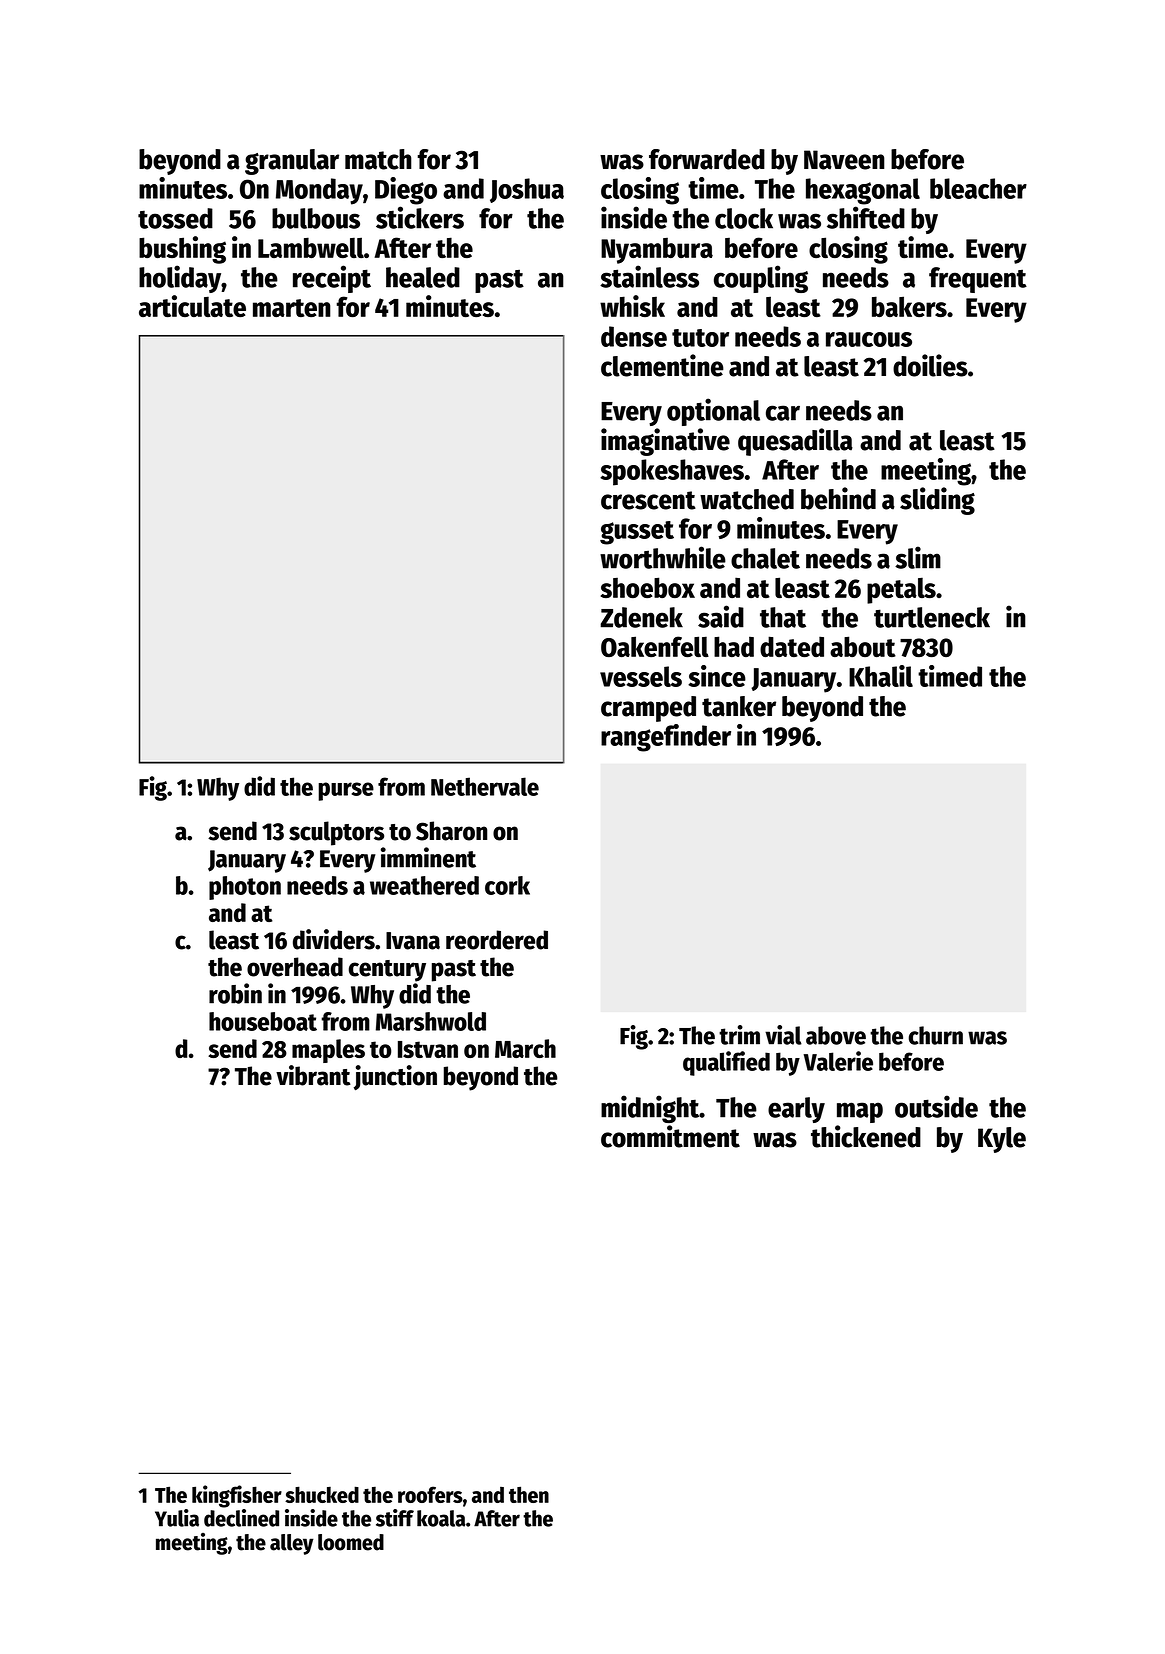 The height and width of the screenshot is (1654, 1165). I want to click on purse, so click(346, 791).
